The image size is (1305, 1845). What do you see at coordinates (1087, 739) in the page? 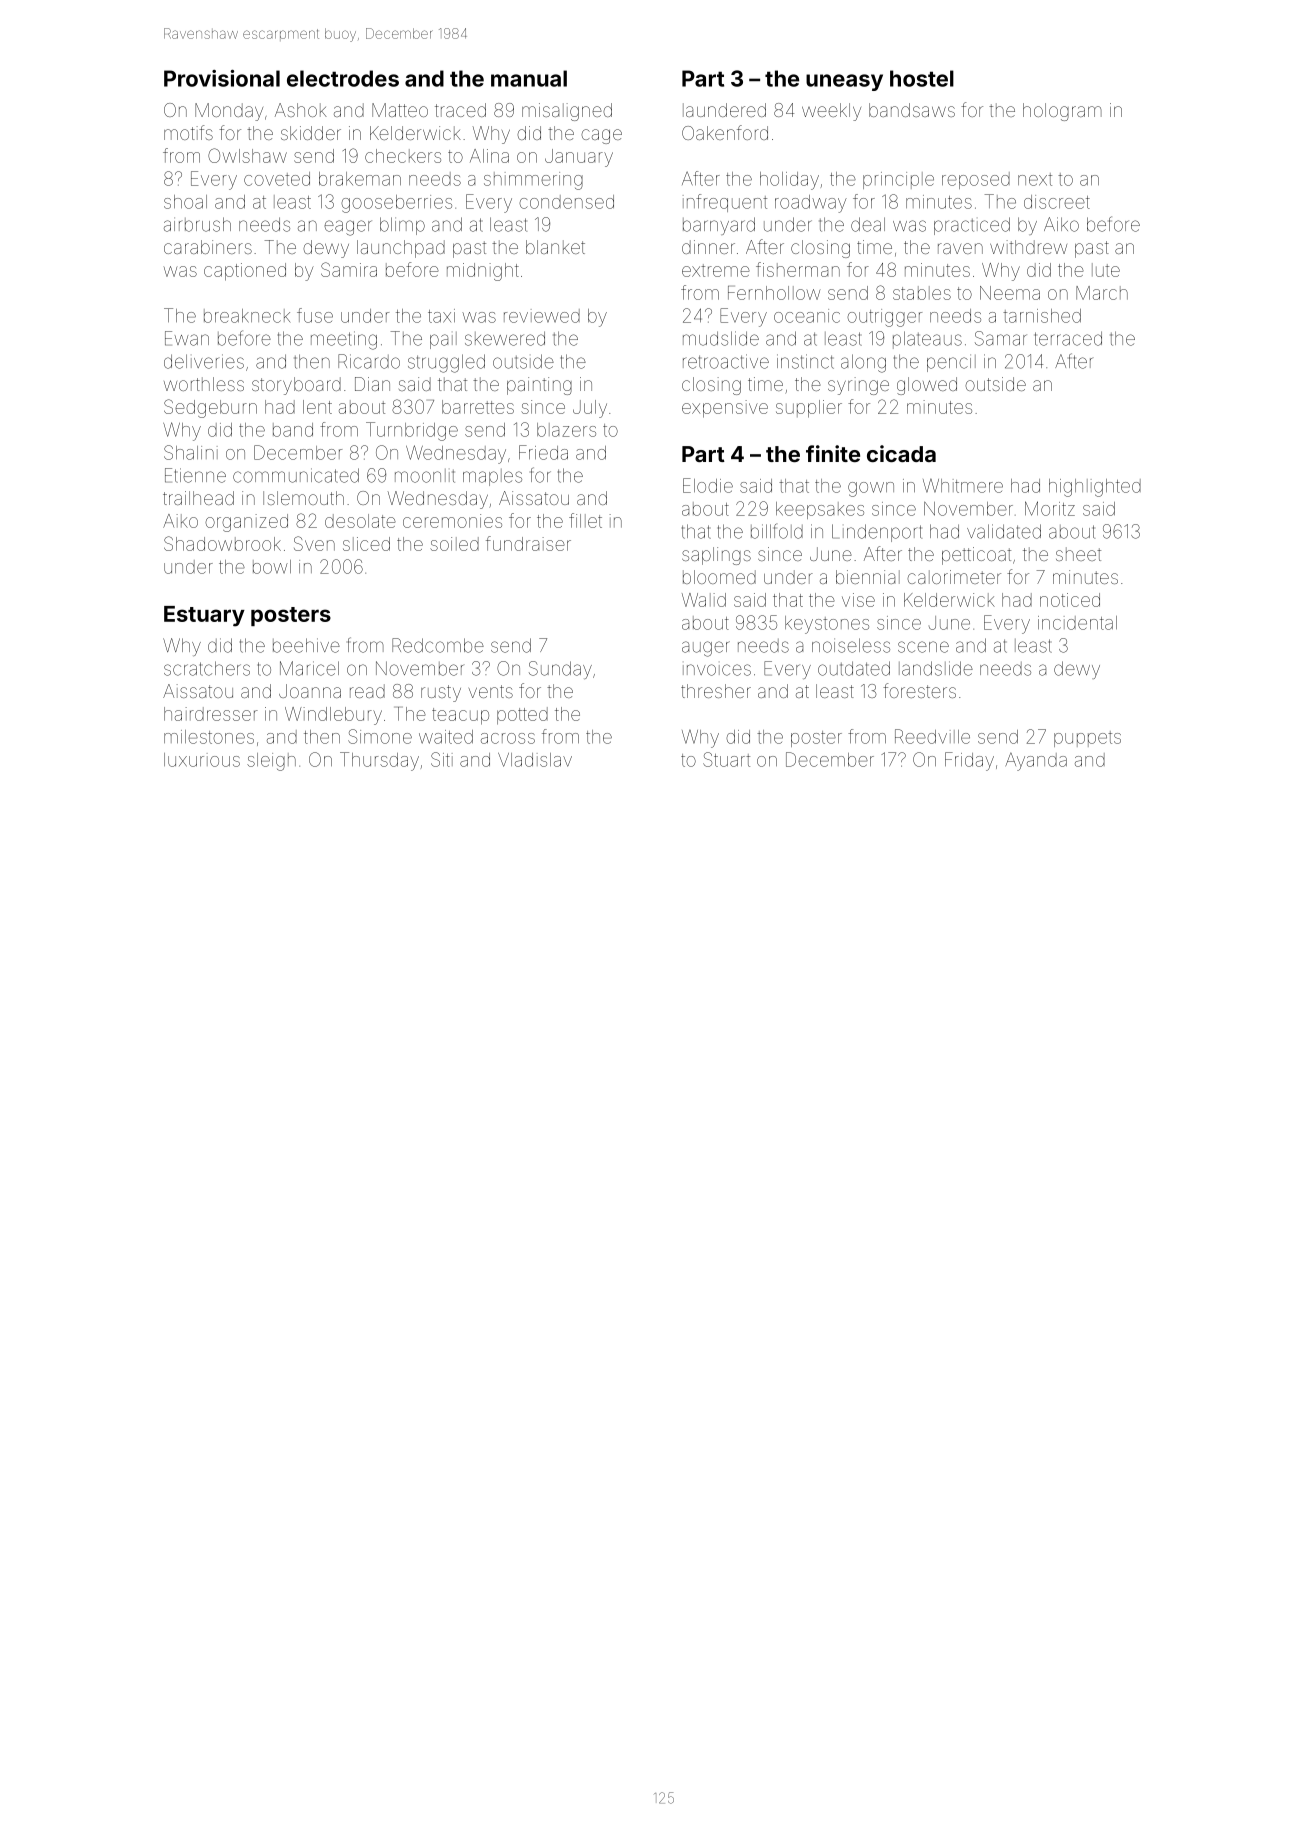
I see `puppets` at bounding box center [1087, 739].
